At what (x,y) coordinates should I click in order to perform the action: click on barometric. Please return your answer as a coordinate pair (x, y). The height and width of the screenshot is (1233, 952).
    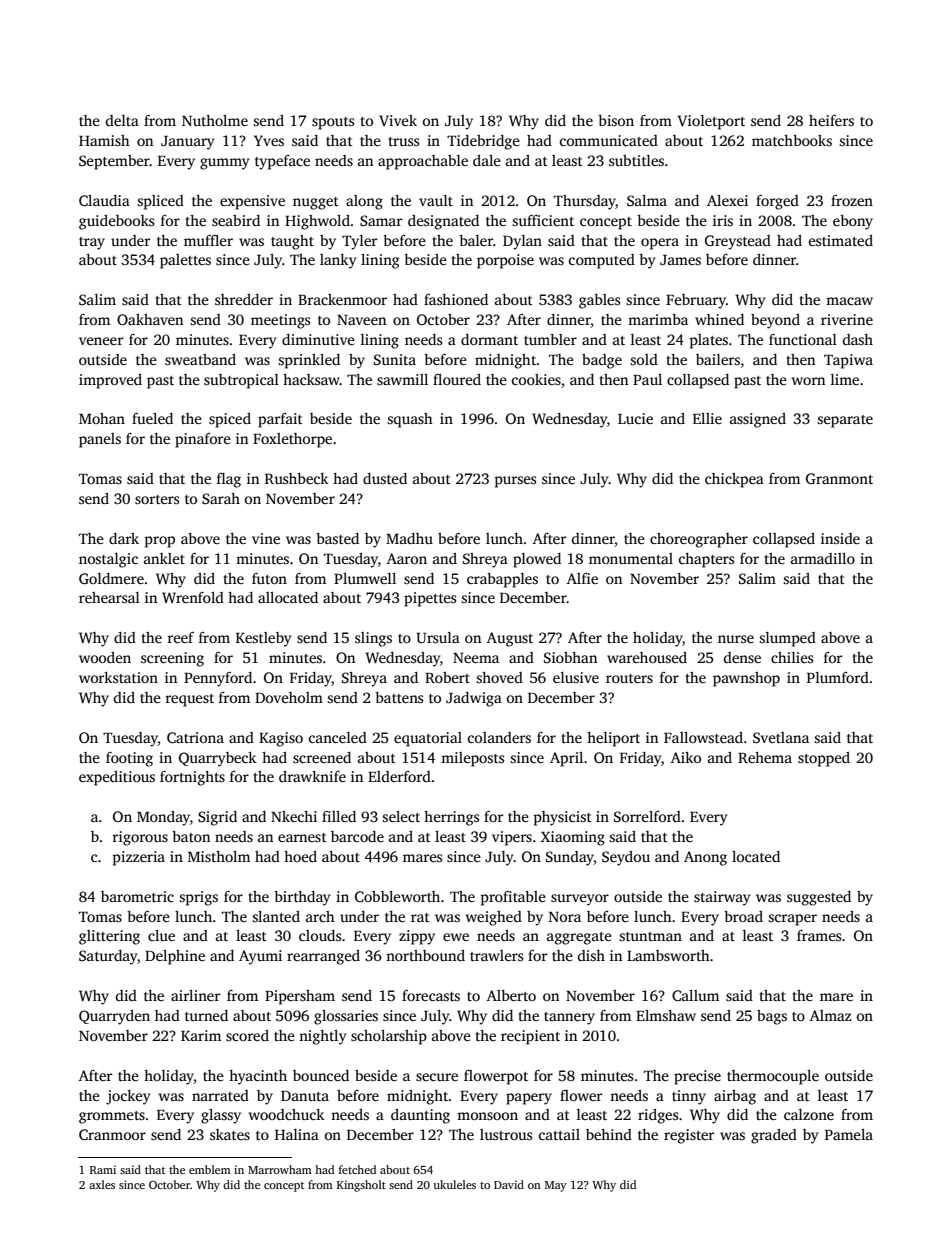
    Looking at the image, I should click on (137, 896).
